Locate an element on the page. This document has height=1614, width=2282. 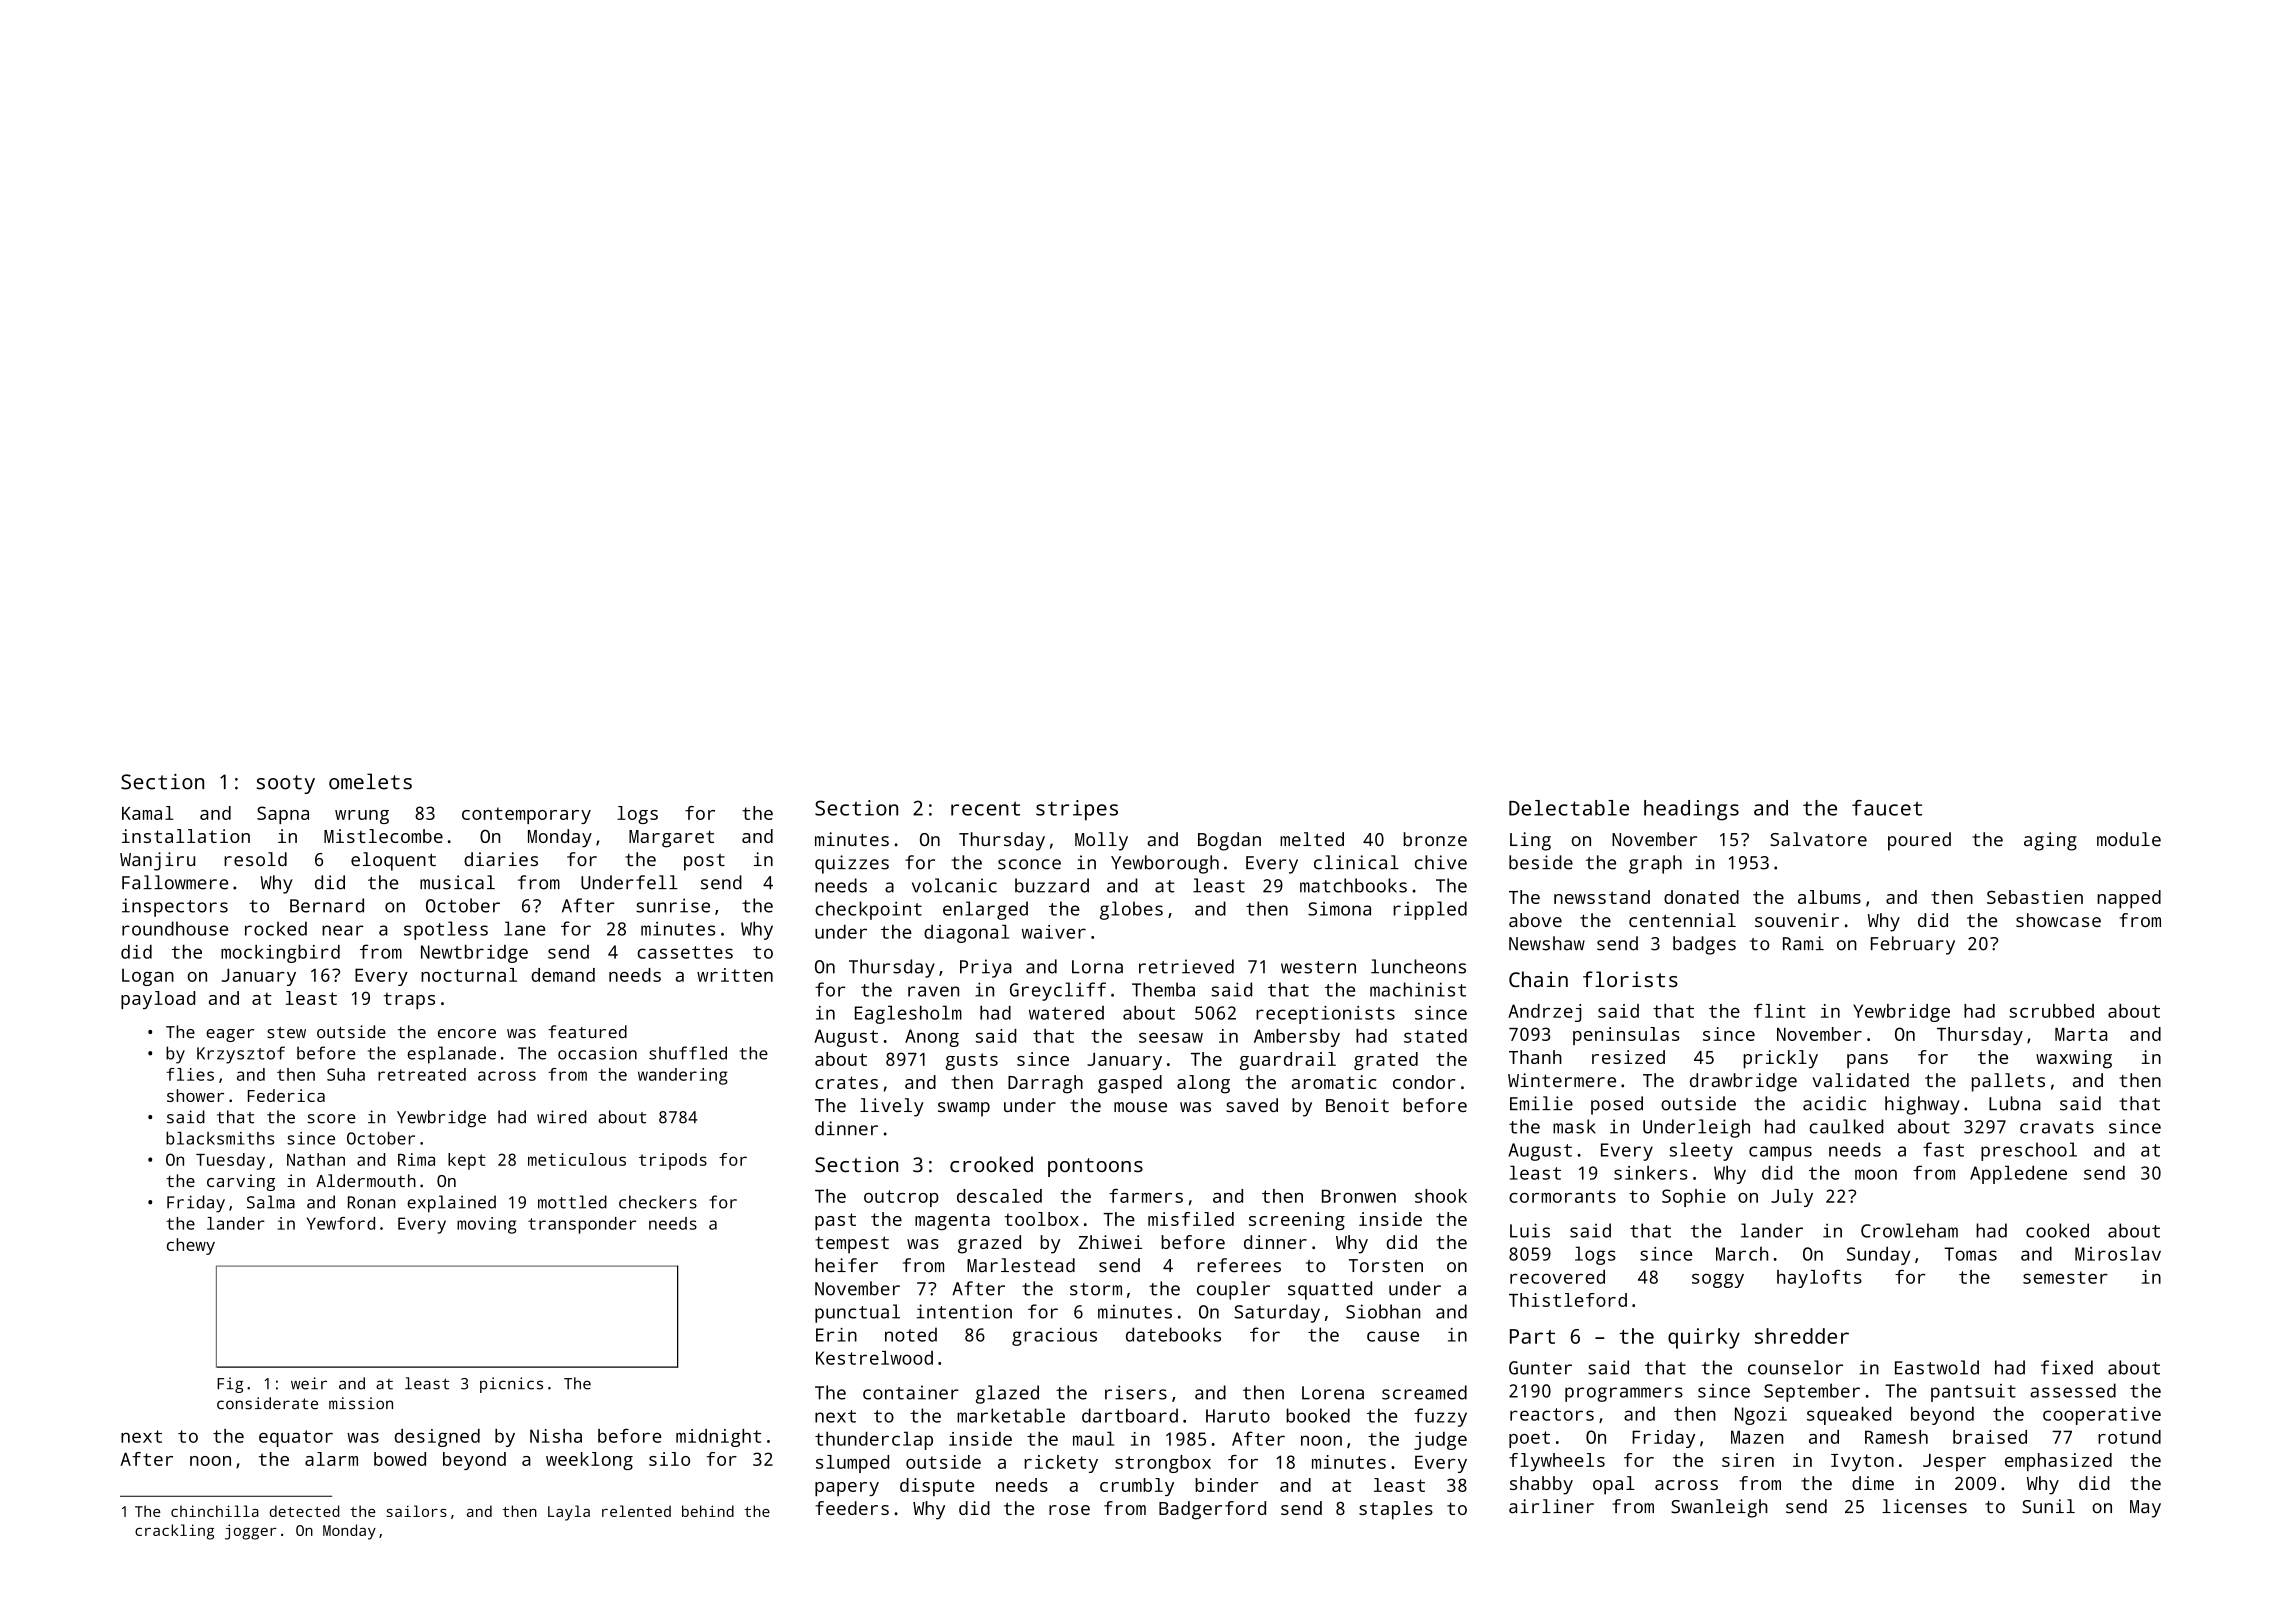
Marlestead is located at coordinates (1021, 1265).
